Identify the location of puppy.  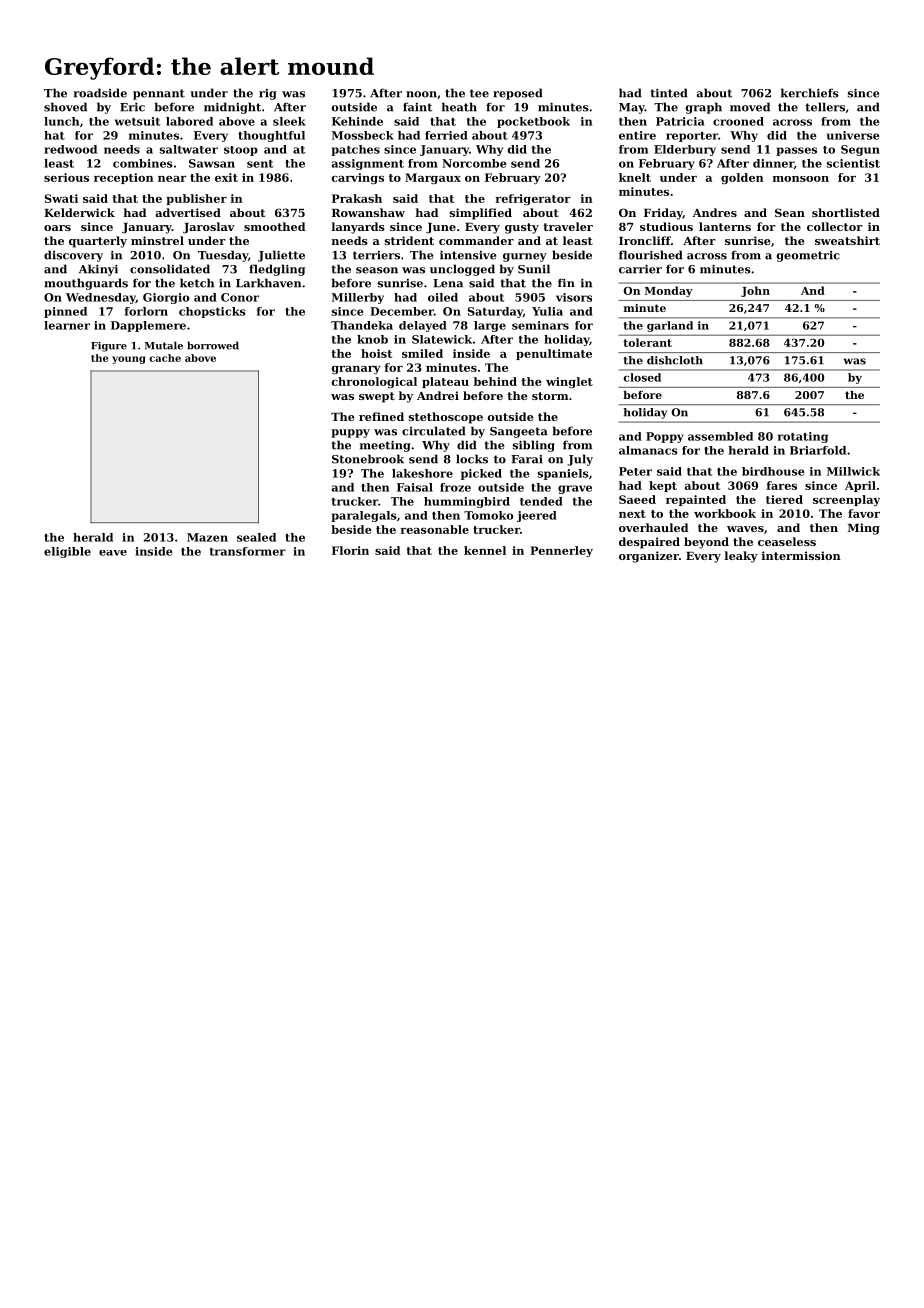
(350, 433).
